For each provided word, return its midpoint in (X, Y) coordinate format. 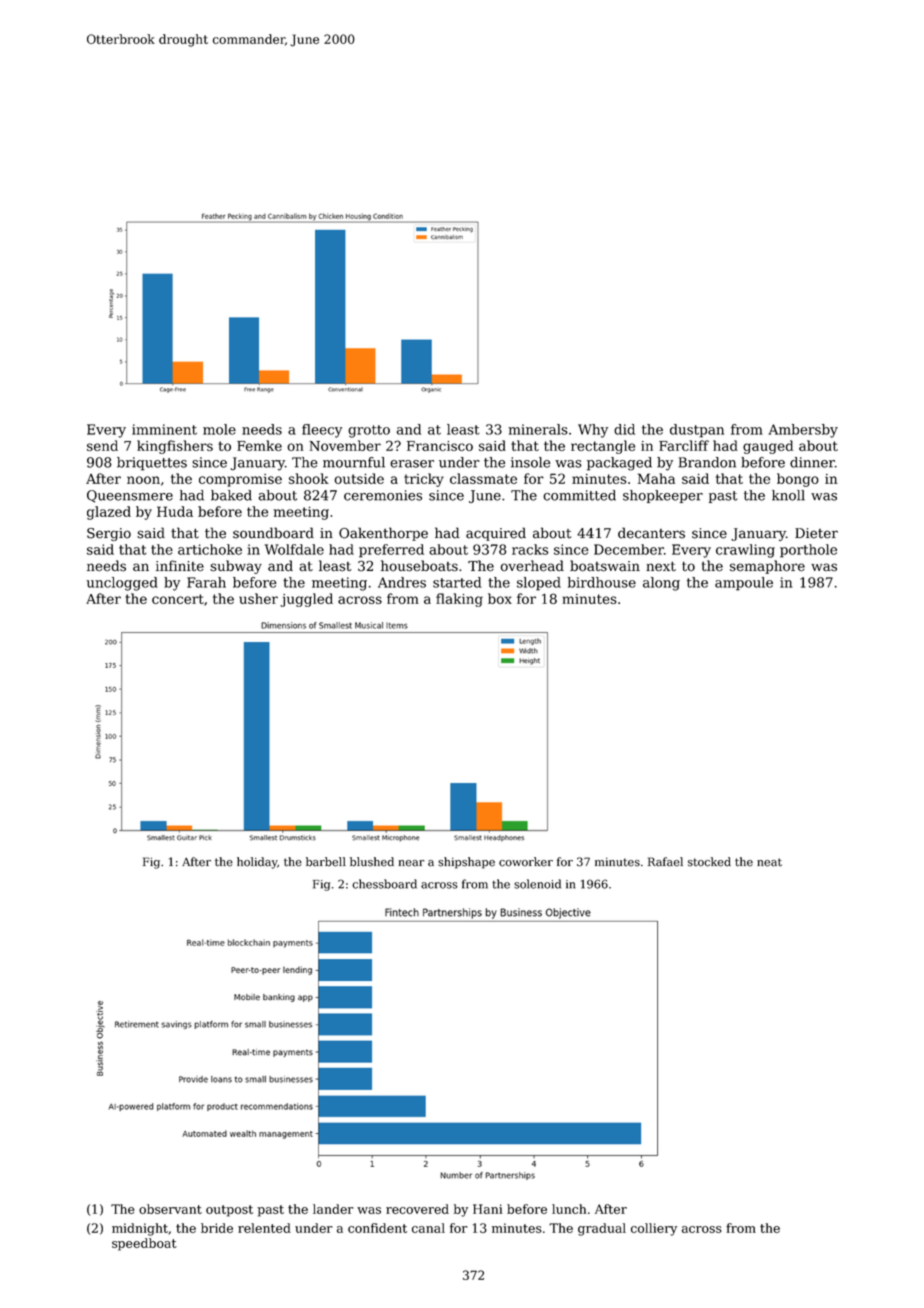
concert (178, 599)
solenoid (537, 884)
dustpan (697, 431)
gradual (602, 1229)
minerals (538, 429)
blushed (372, 862)
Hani (487, 1209)
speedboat (144, 1244)
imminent (164, 429)
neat (769, 862)
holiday (257, 863)
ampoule (744, 584)
